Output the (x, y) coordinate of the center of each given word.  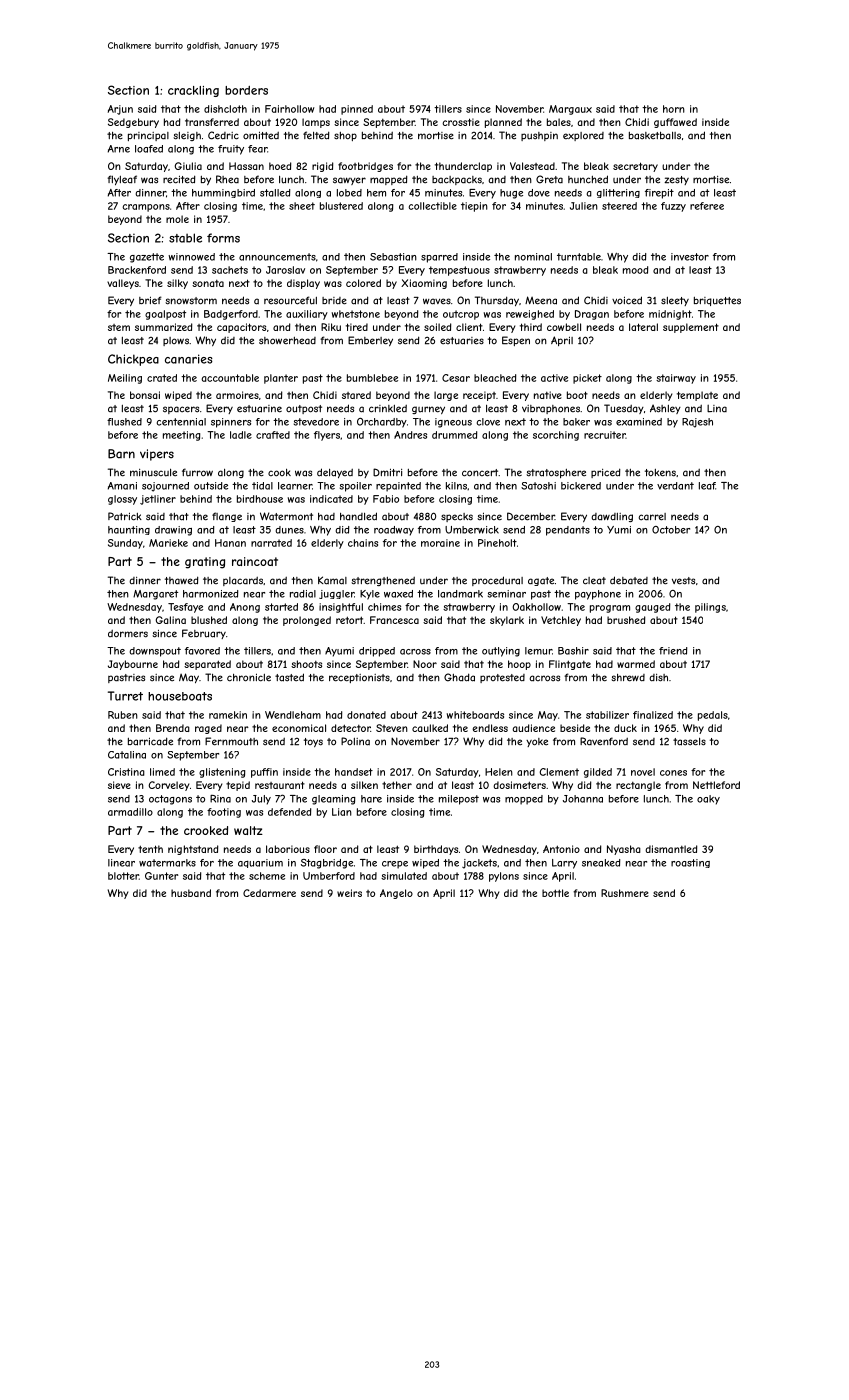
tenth (150, 849)
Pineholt (497, 543)
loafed (149, 149)
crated (162, 378)
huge (511, 194)
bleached (495, 378)
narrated (271, 543)
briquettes (717, 301)
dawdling (612, 517)
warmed (636, 664)
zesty (676, 180)
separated (207, 665)
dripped (377, 652)
